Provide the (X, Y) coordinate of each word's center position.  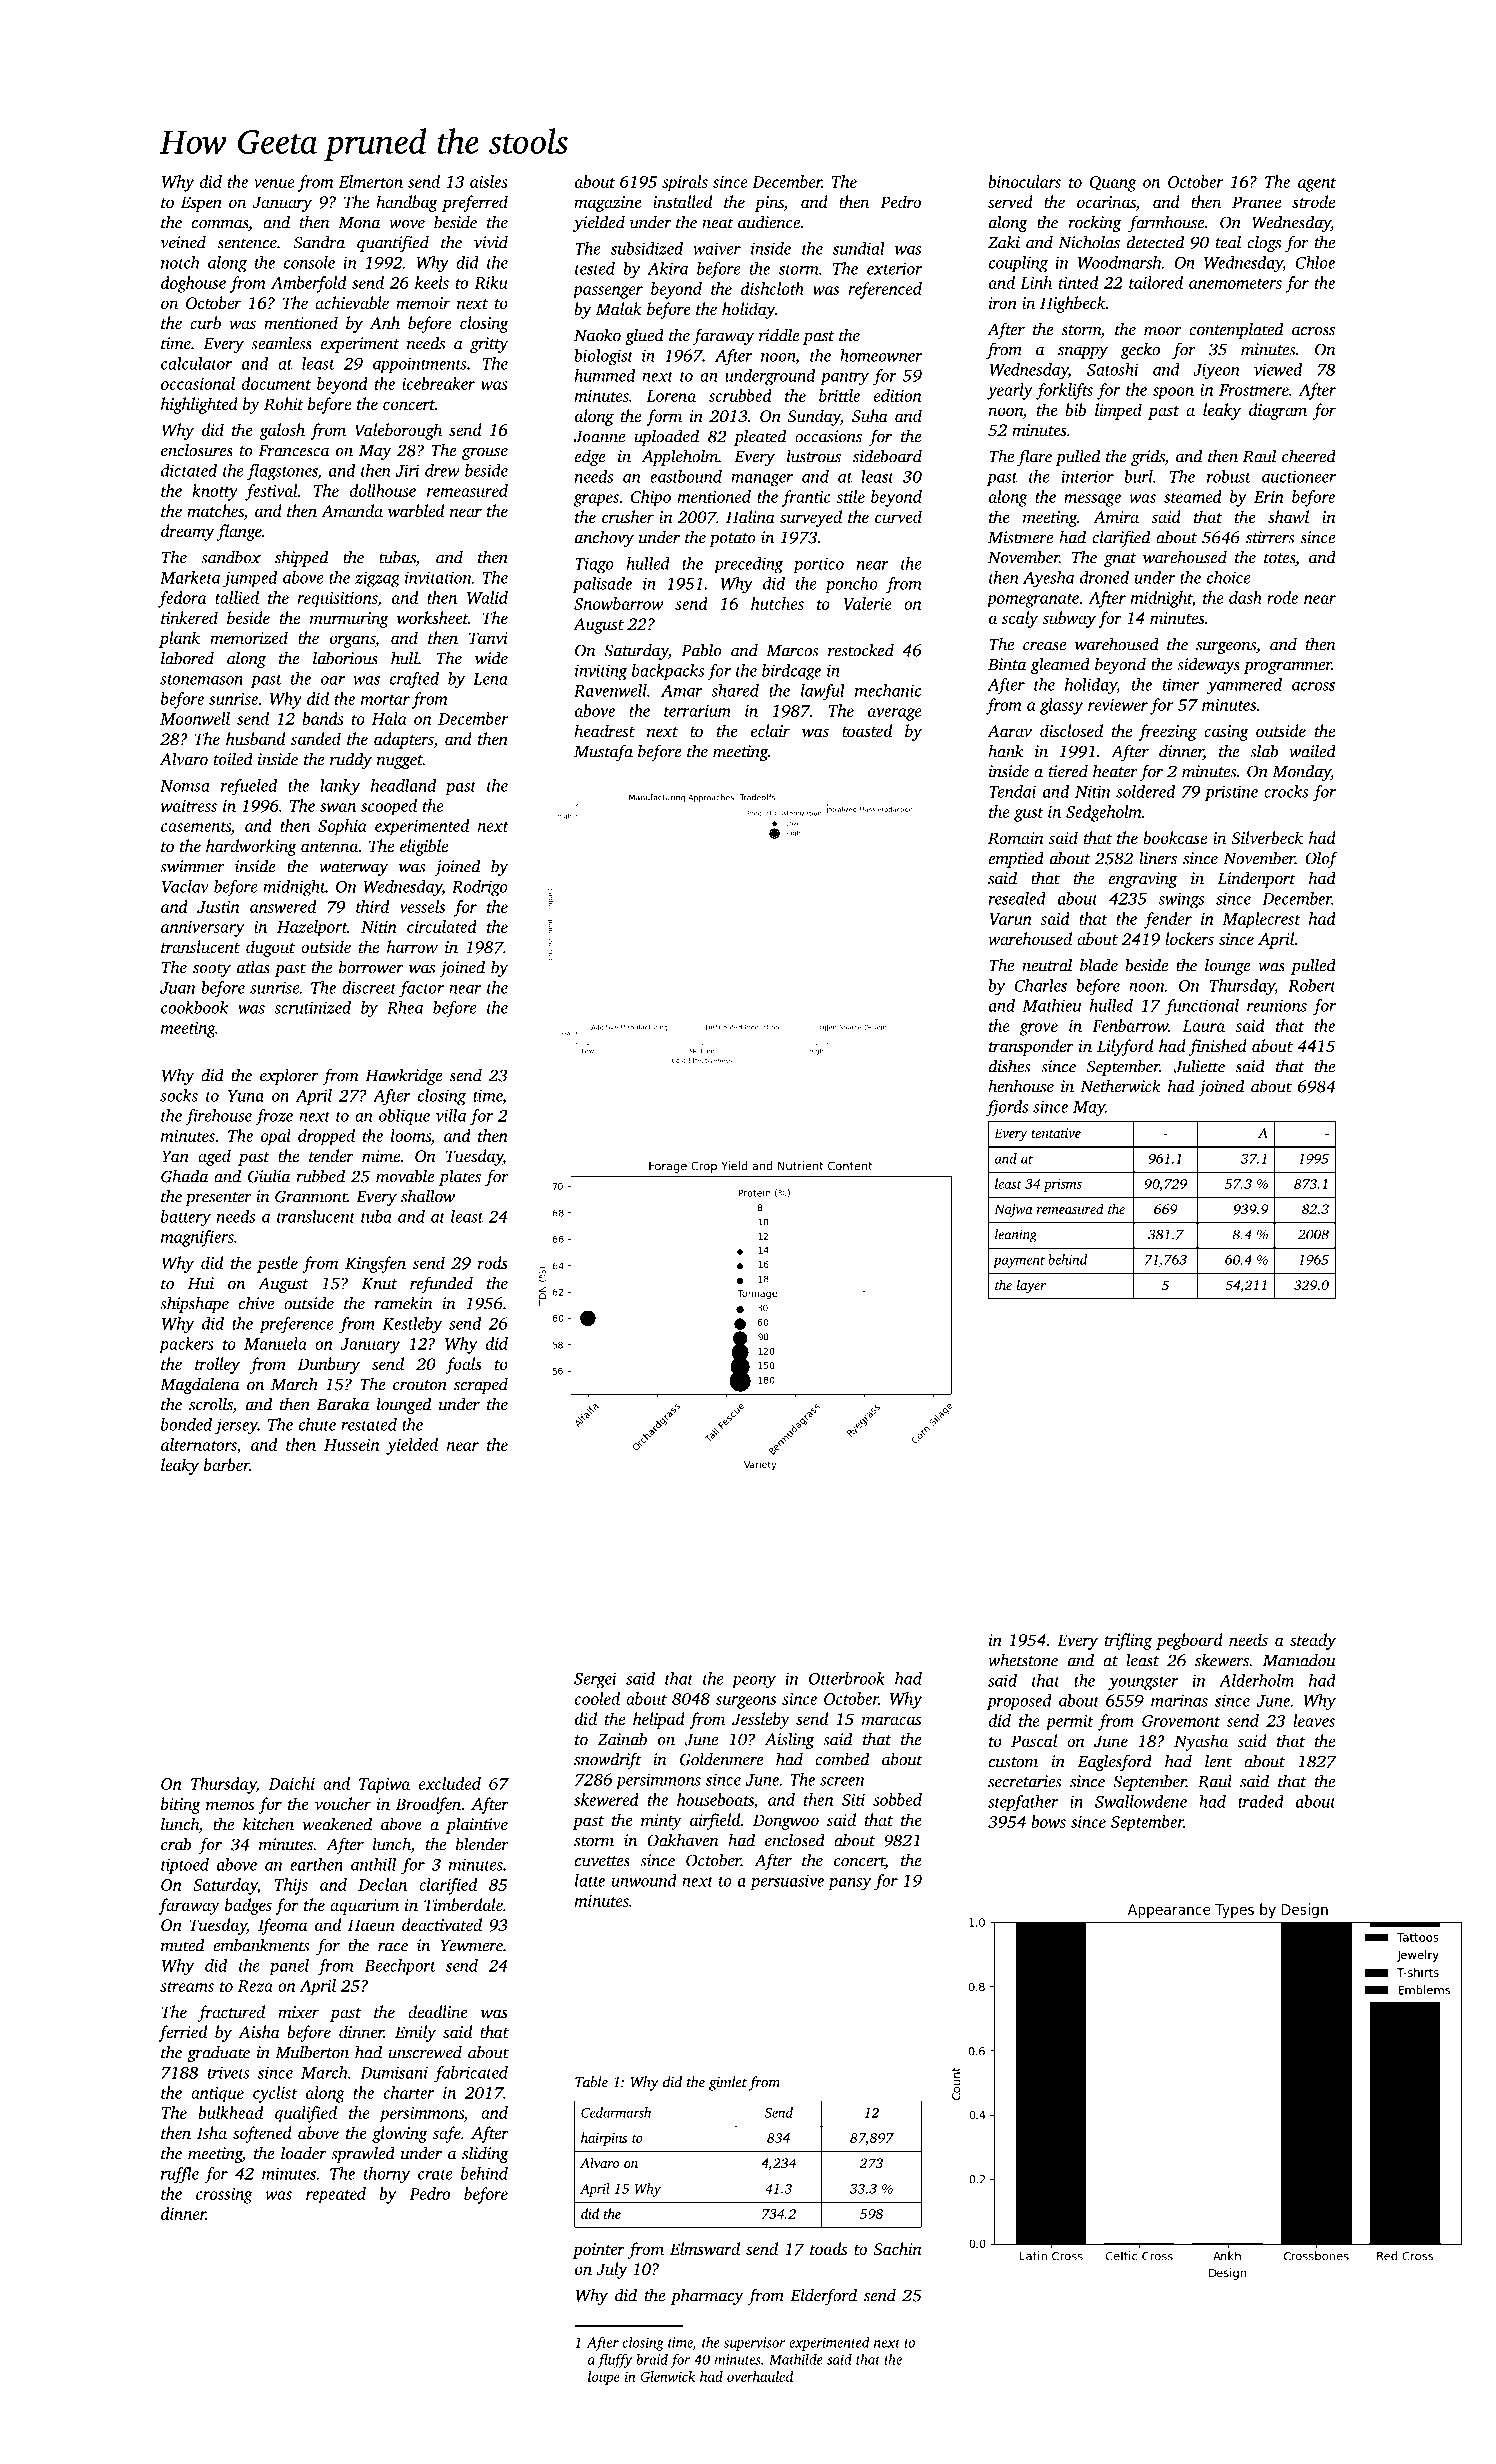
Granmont (311, 1196)
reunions (1277, 1006)
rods (493, 1262)
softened (262, 2134)
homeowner (881, 355)
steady (1313, 1641)
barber (226, 1464)
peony (754, 1682)
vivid (491, 242)
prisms (1062, 1185)
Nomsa (185, 786)
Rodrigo (480, 888)
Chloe (1315, 262)
